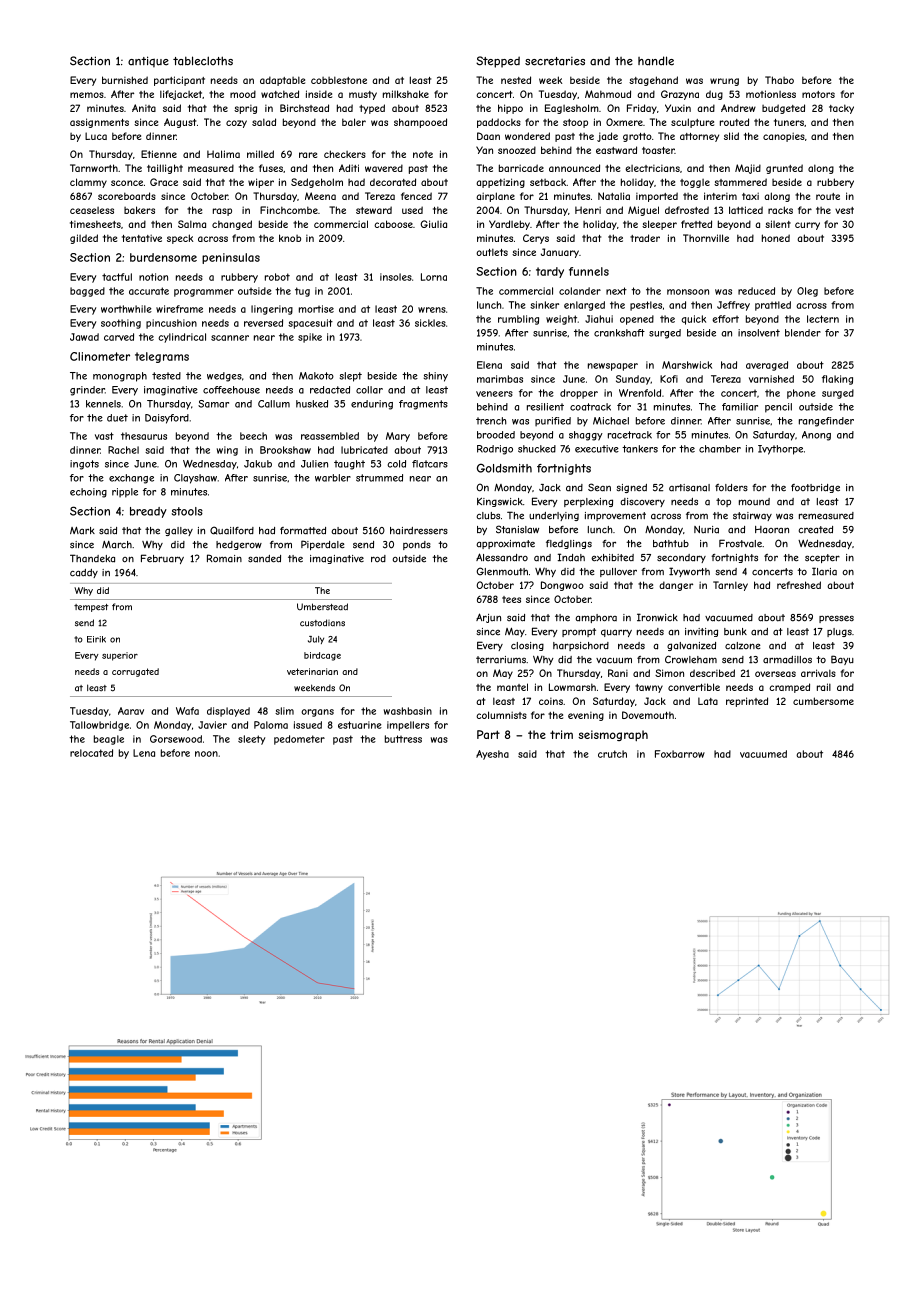 The width and height of the screenshot is (924, 1308). I want to click on Thabo, so click(779, 80).
